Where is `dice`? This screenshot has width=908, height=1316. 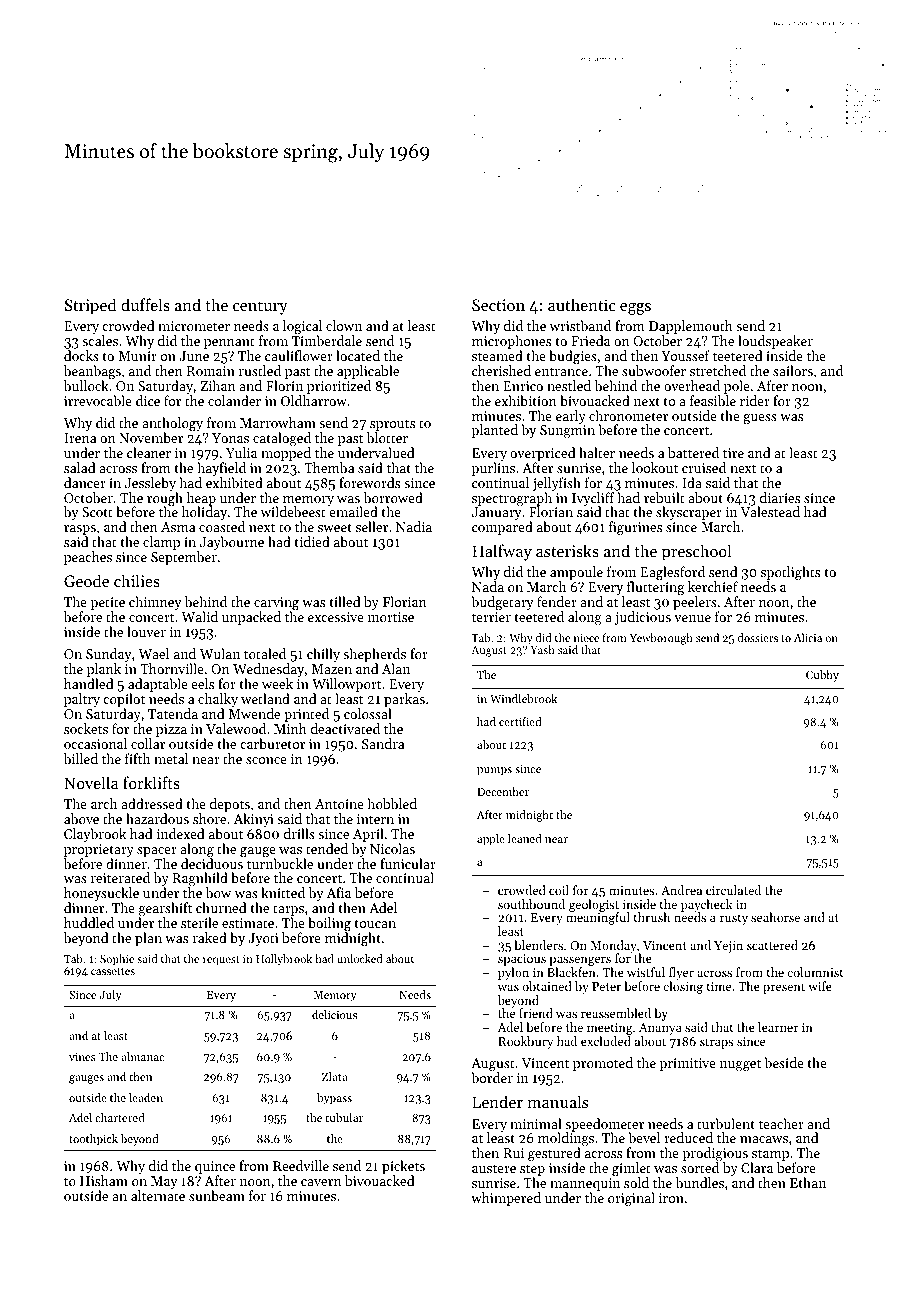 dice is located at coordinates (148, 400).
